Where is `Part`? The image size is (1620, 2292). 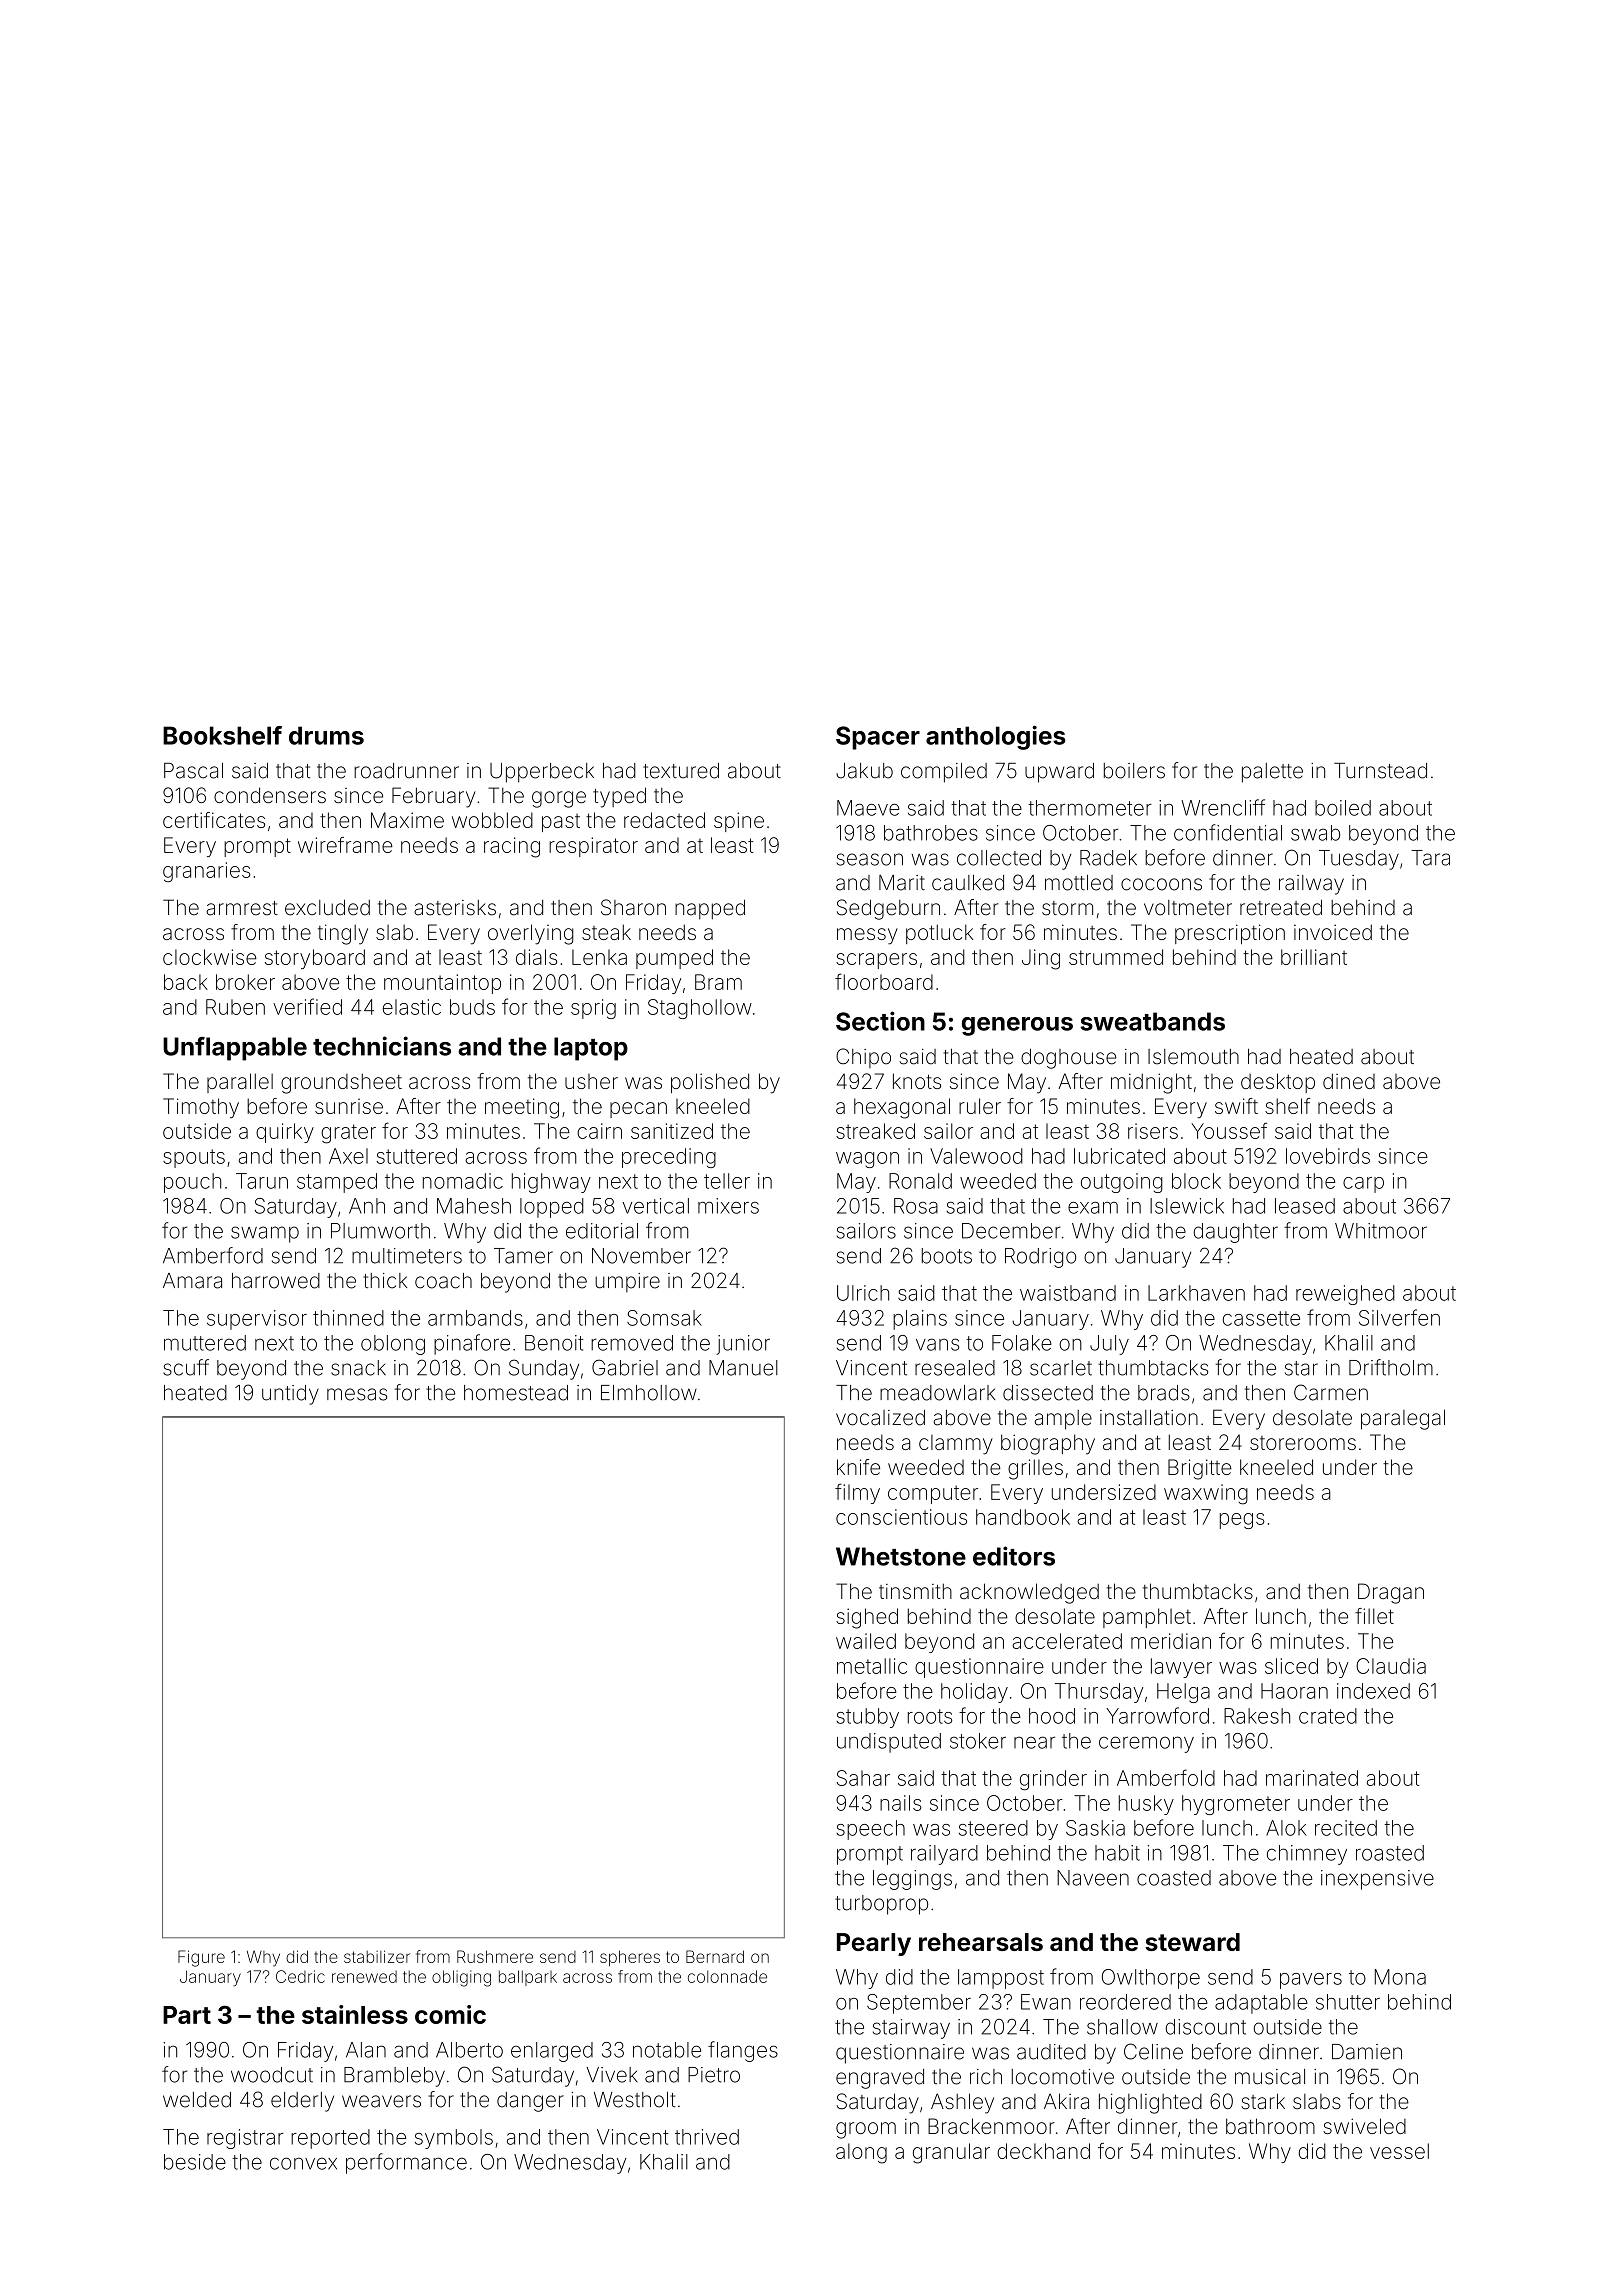
Part is located at coordinates (187, 2015).
